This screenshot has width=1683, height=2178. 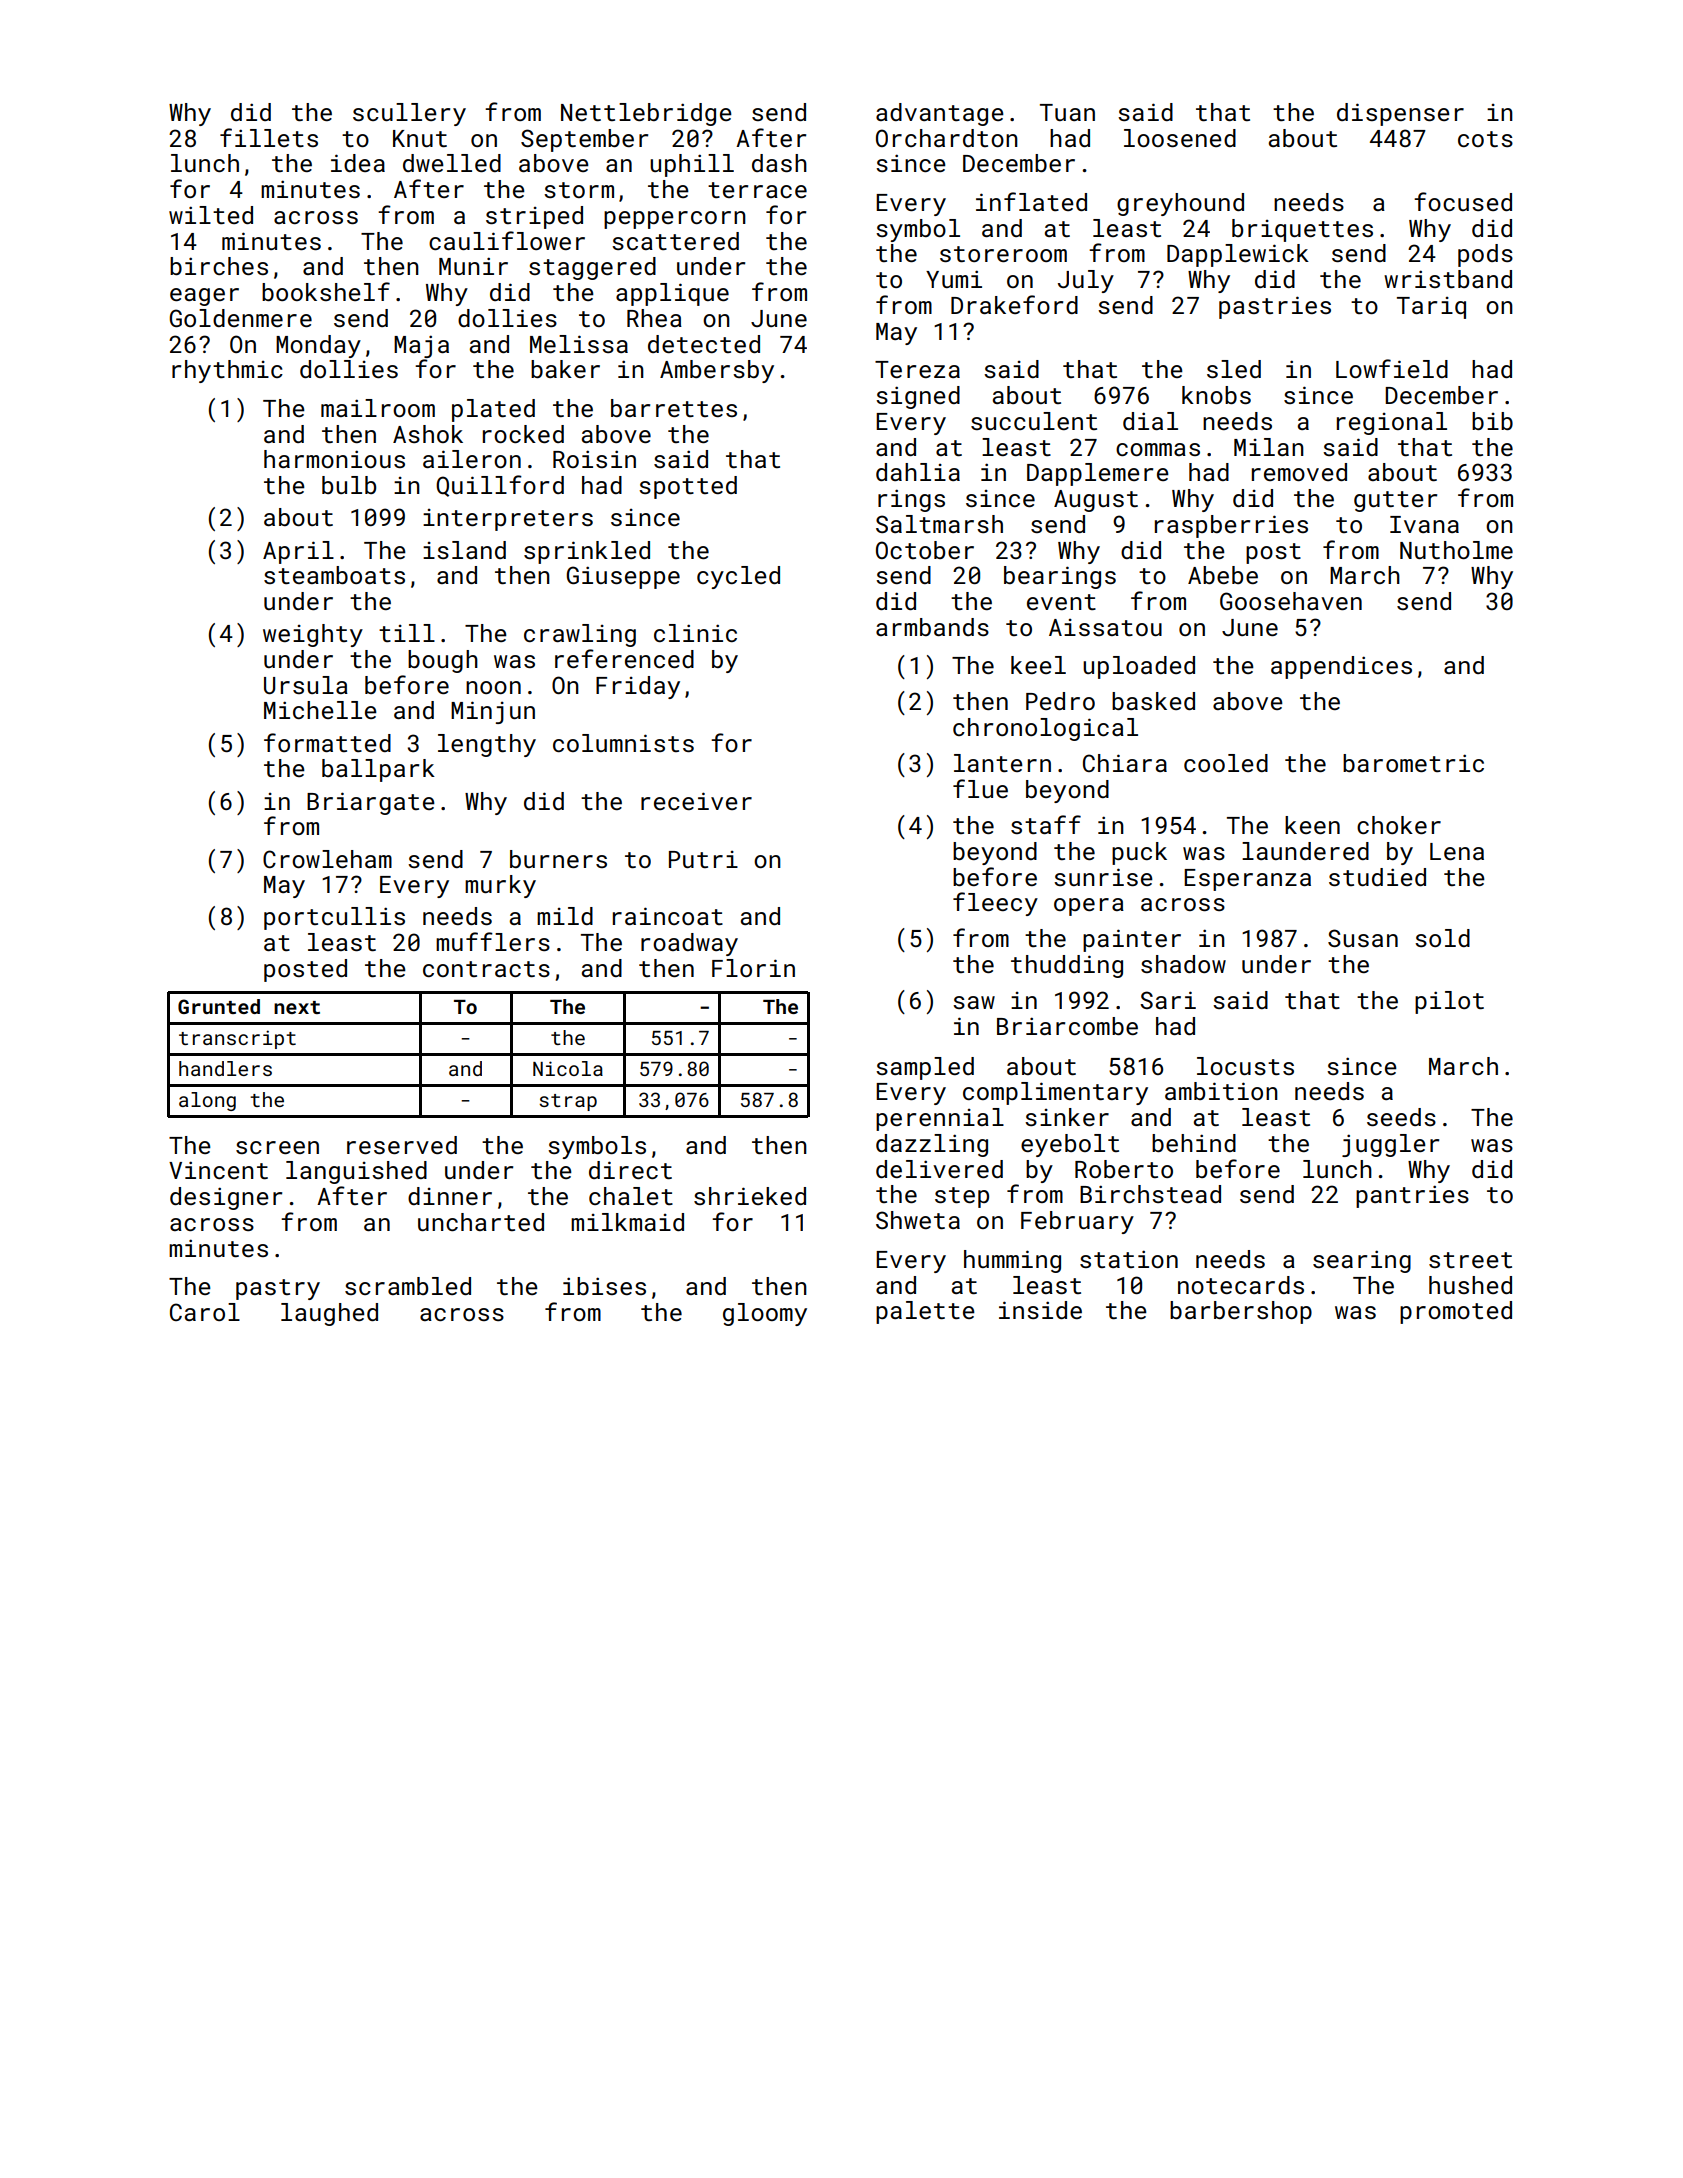 I want to click on Tuan, so click(x=1067, y=112).
